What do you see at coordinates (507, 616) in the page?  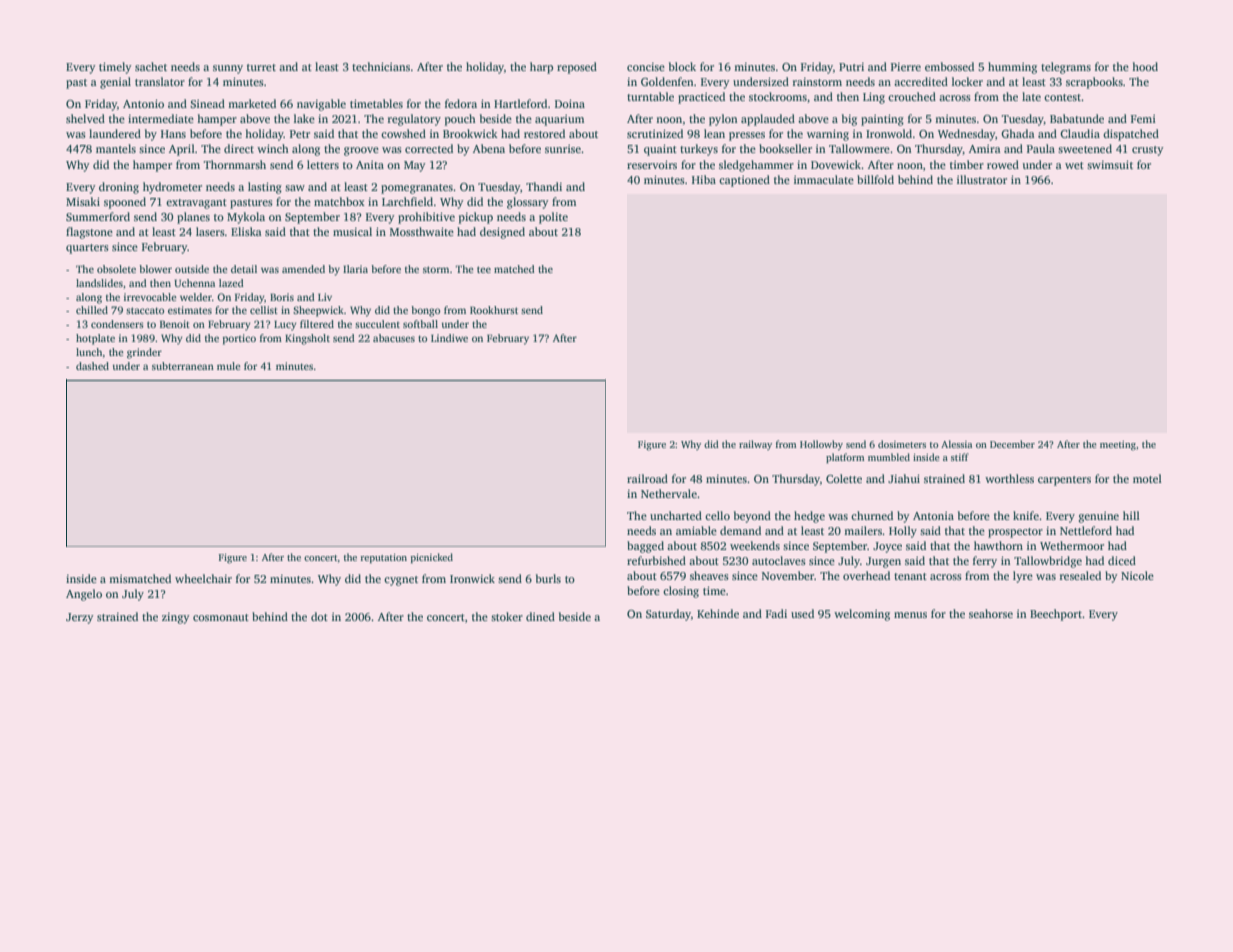 I see `stoker` at bounding box center [507, 616].
